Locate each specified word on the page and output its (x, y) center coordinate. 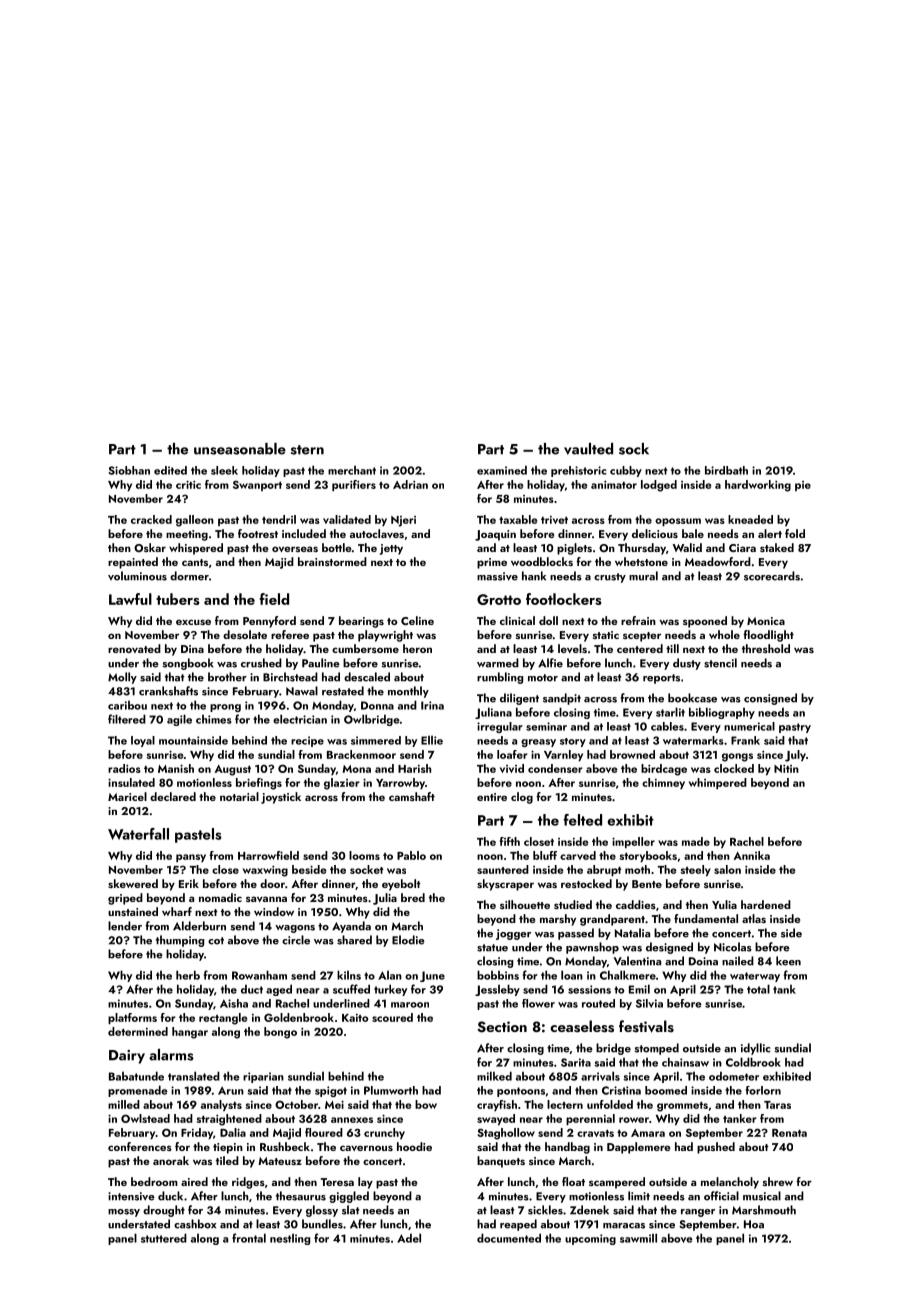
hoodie (414, 1146)
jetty (391, 549)
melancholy (730, 1183)
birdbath (726, 470)
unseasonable (240, 449)
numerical (749, 726)
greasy (538, 743)
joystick (281, 798)
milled (124, 1104)
